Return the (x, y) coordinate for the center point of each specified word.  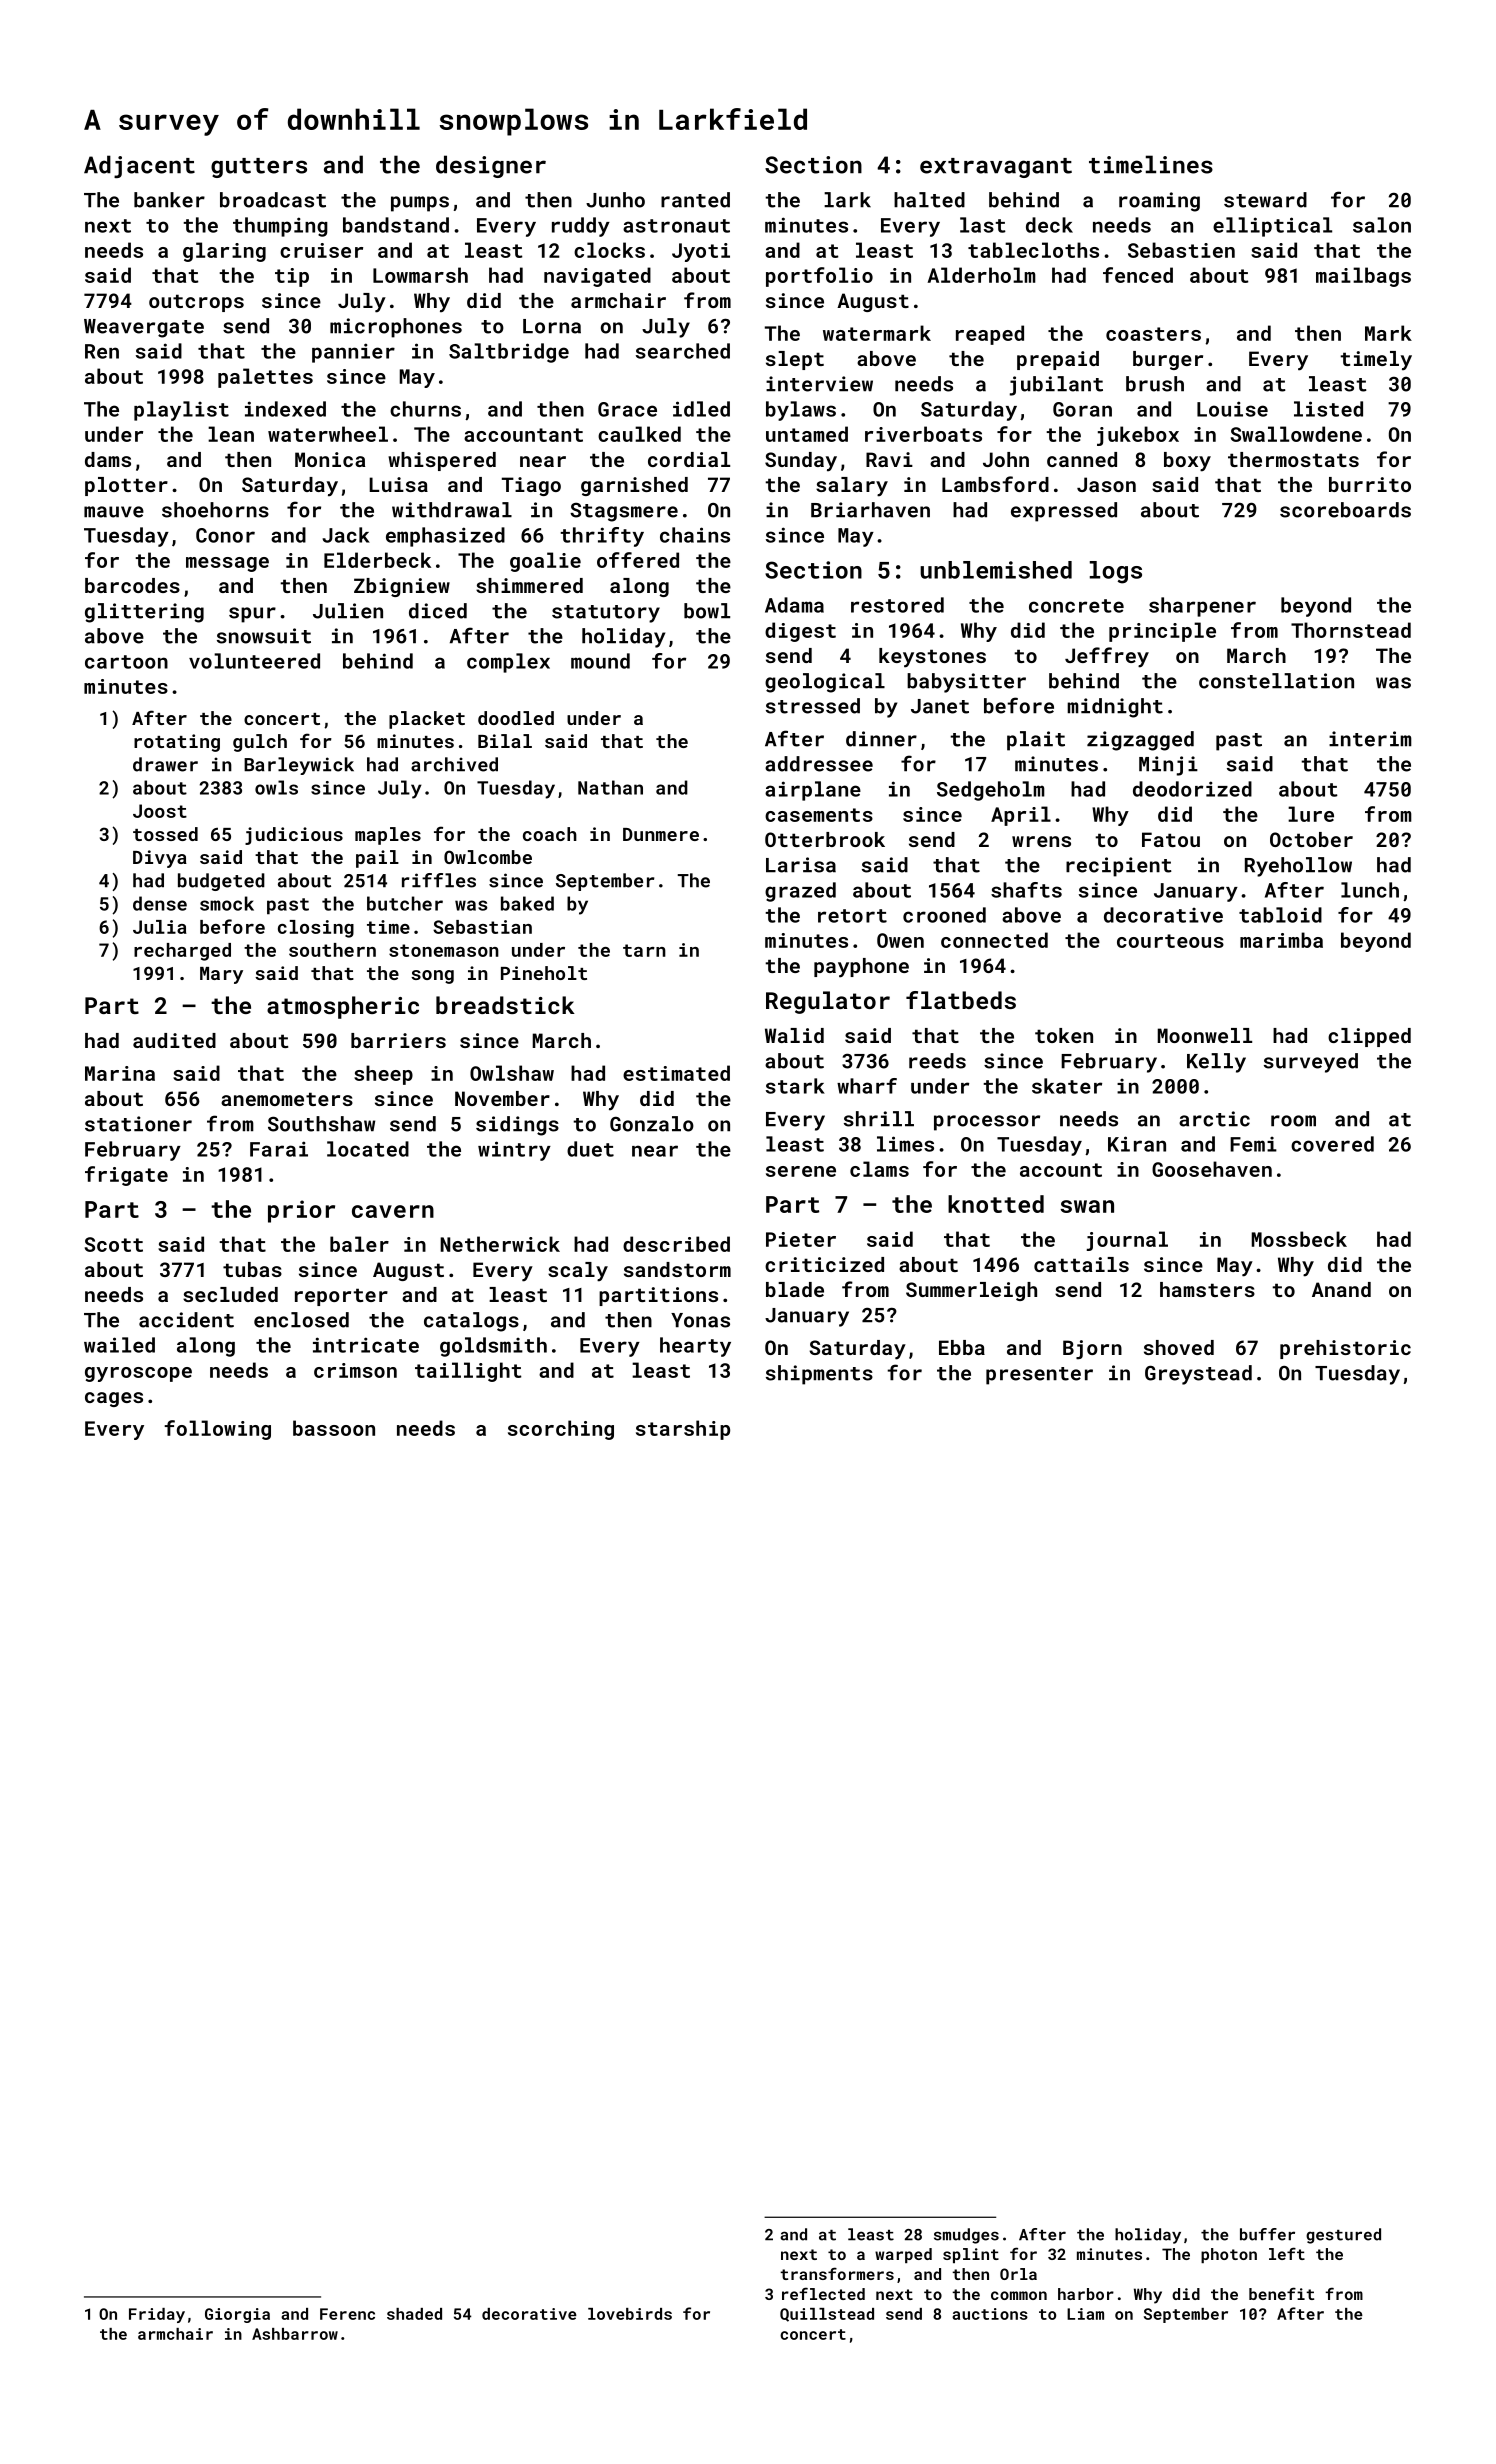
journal (1127, 1241)
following (217, 1430)
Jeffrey (1107, 657)
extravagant (996, 168)
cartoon (126, 662)
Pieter (801, 1239)
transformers (837, 2273)
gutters (259, 168)
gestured (1343, 2236)
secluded (230, 1294)
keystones (932, 658)
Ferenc (347, 2314)
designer (491, 166)
